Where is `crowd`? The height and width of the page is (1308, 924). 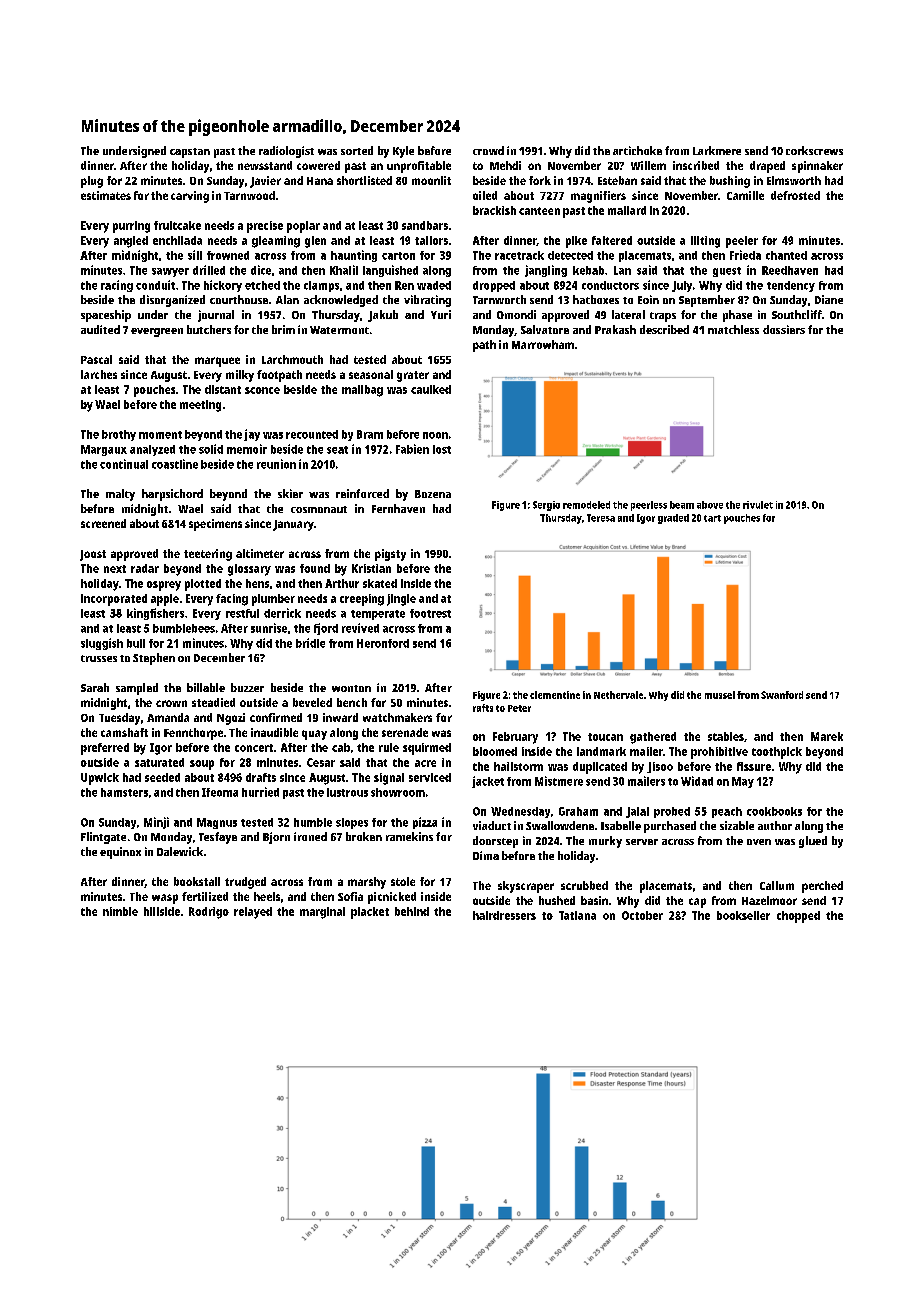 crowd is located at coordinates (488, 150).
